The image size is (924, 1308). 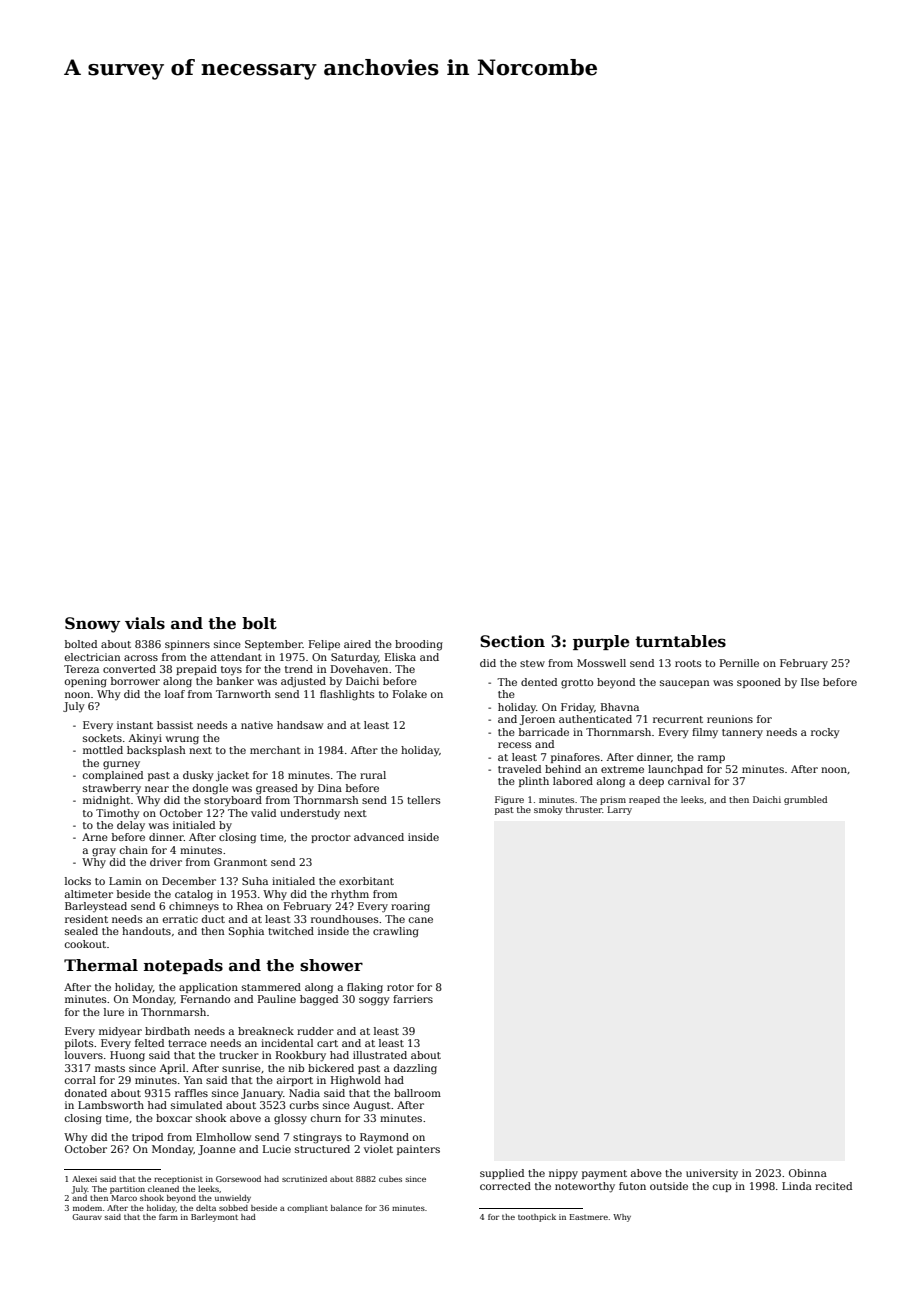 I want to click on partition, so click(x=127, y=1190).
